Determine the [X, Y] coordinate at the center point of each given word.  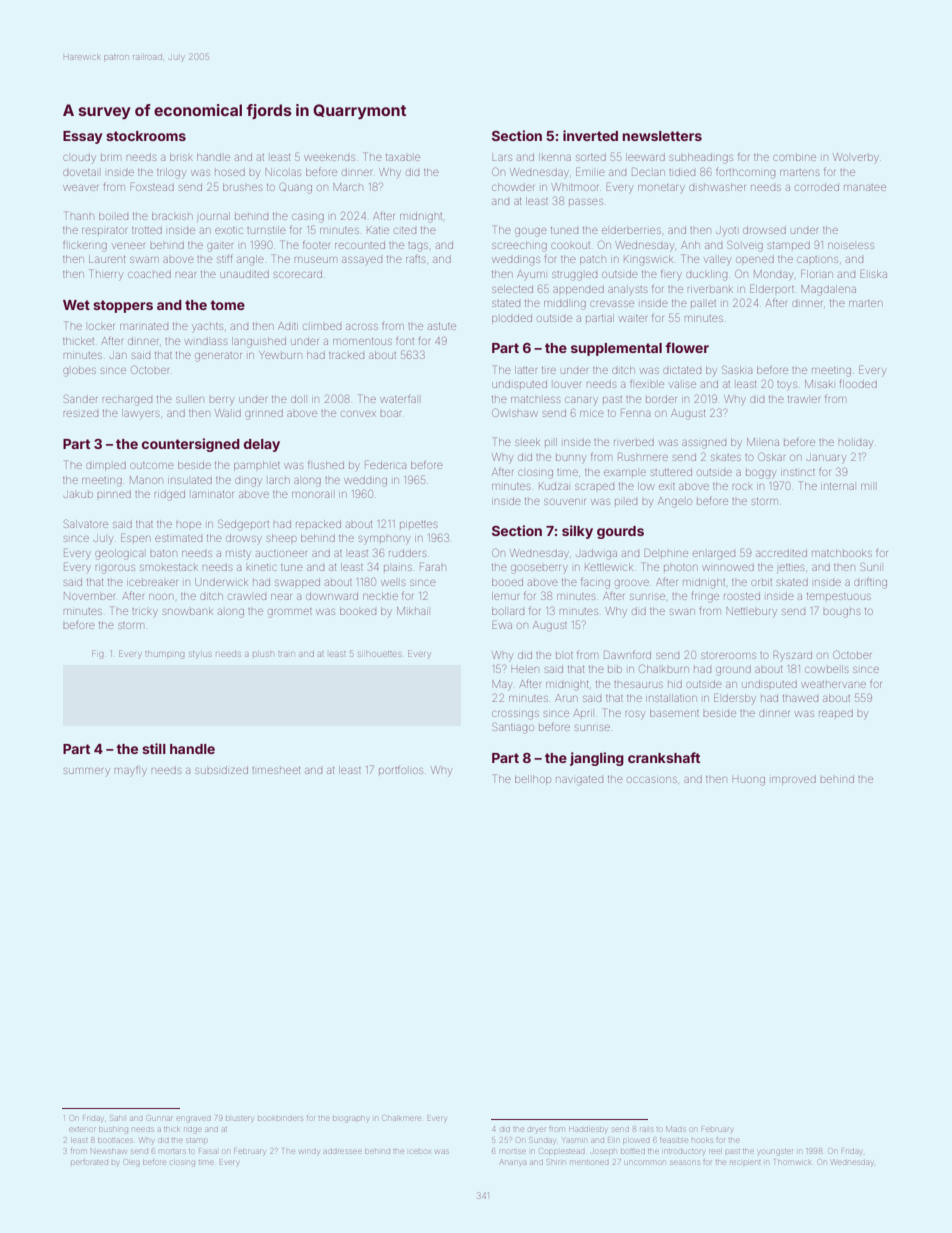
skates [726, 457]
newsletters [662, 136]
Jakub [78, 495]
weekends [329, 157]
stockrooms [146, 136]
